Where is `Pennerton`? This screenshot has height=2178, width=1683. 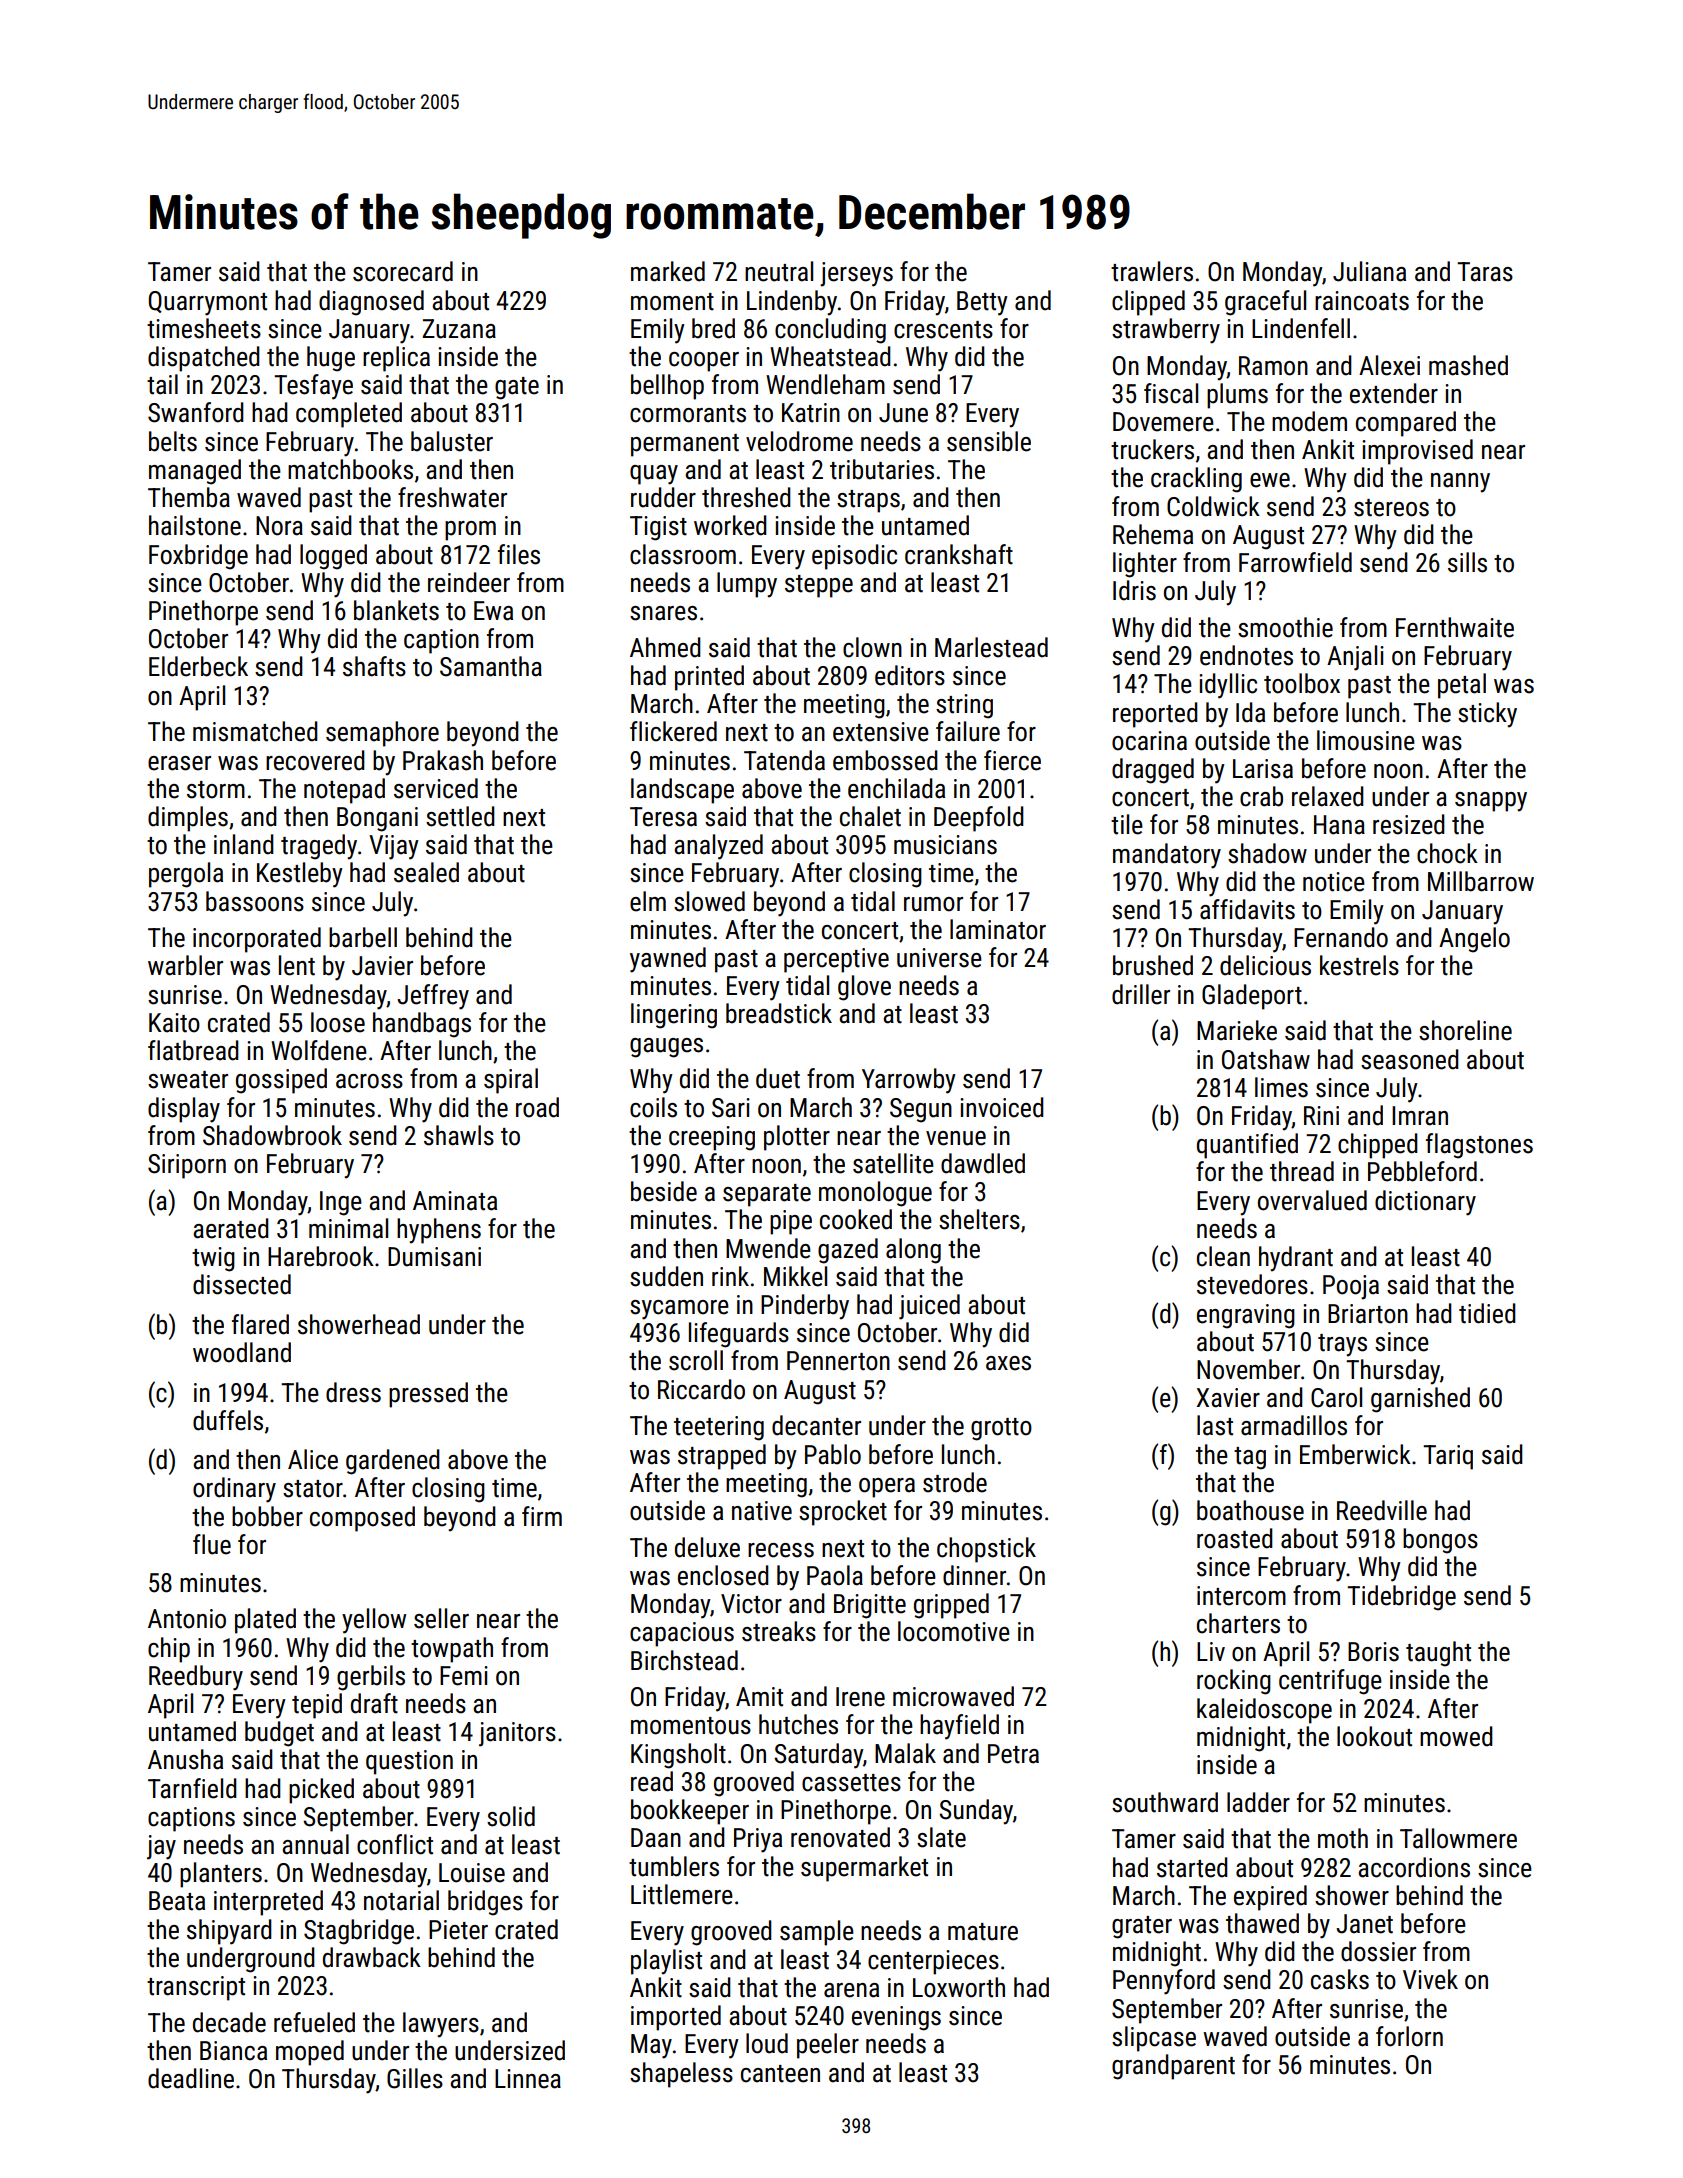 Pennerton is located at coordinates (838, 1361).
